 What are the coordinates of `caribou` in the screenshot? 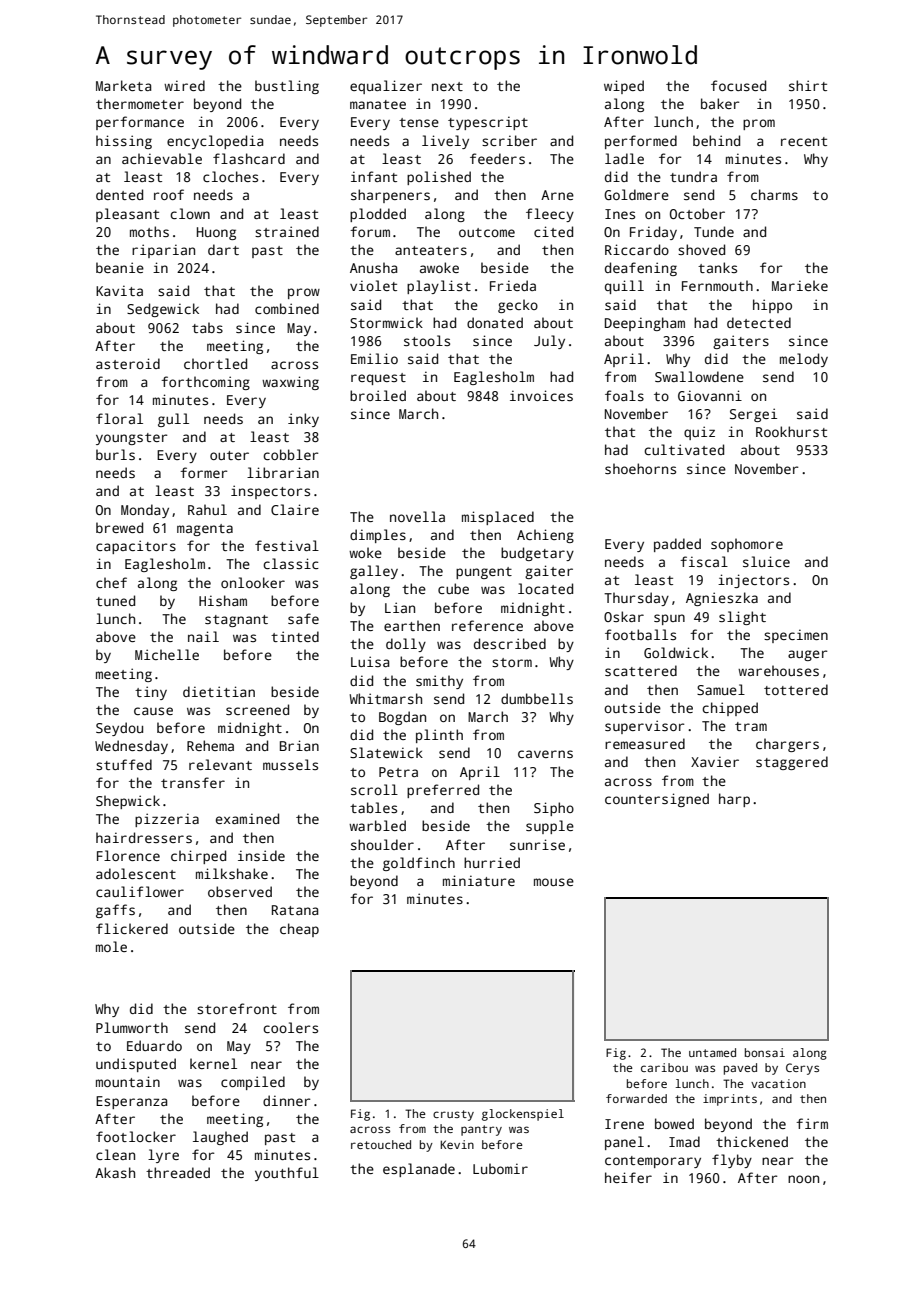 It's located at (664, 1067).
